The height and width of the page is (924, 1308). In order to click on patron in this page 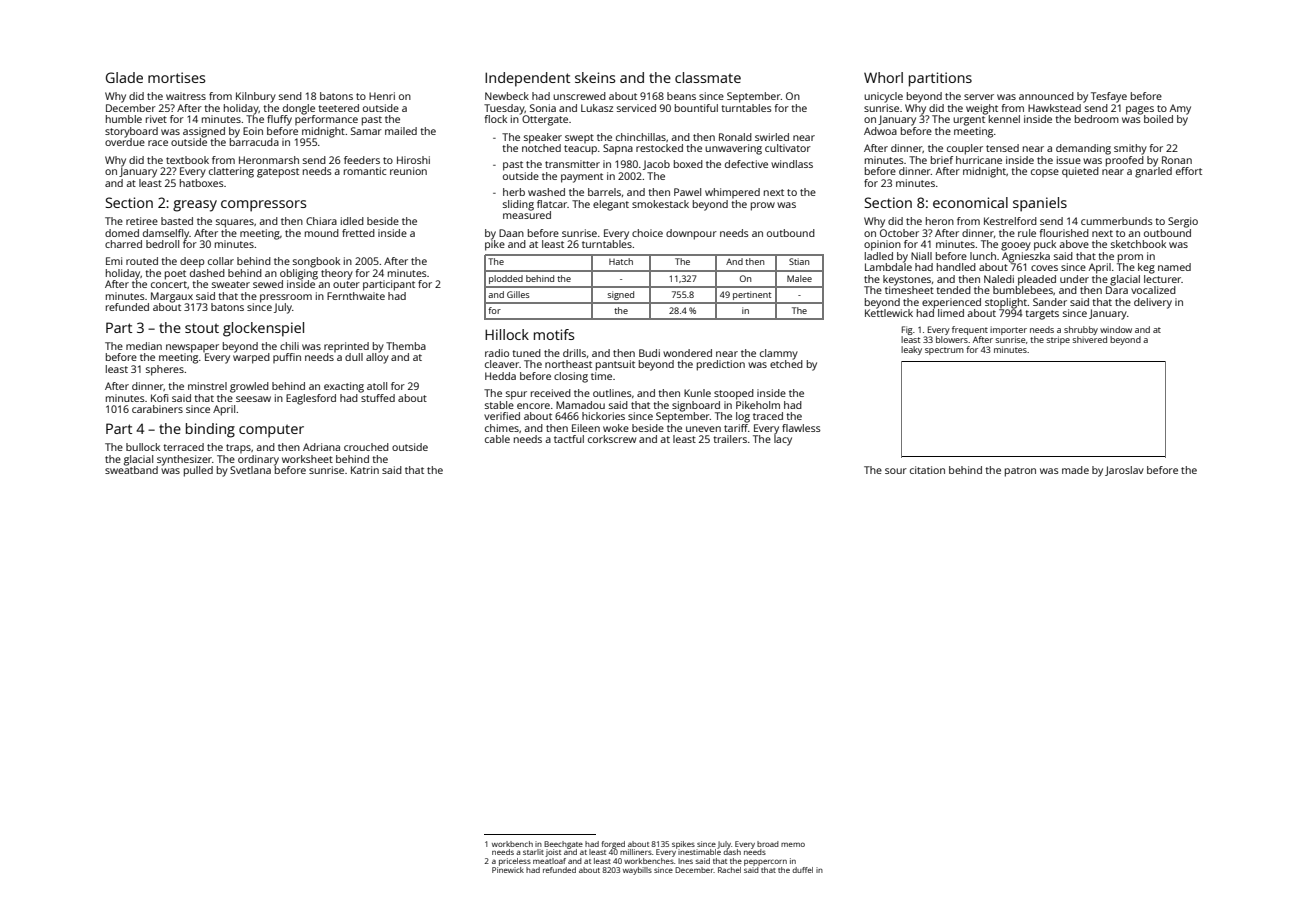, I will do `click(1020, 472)`.
